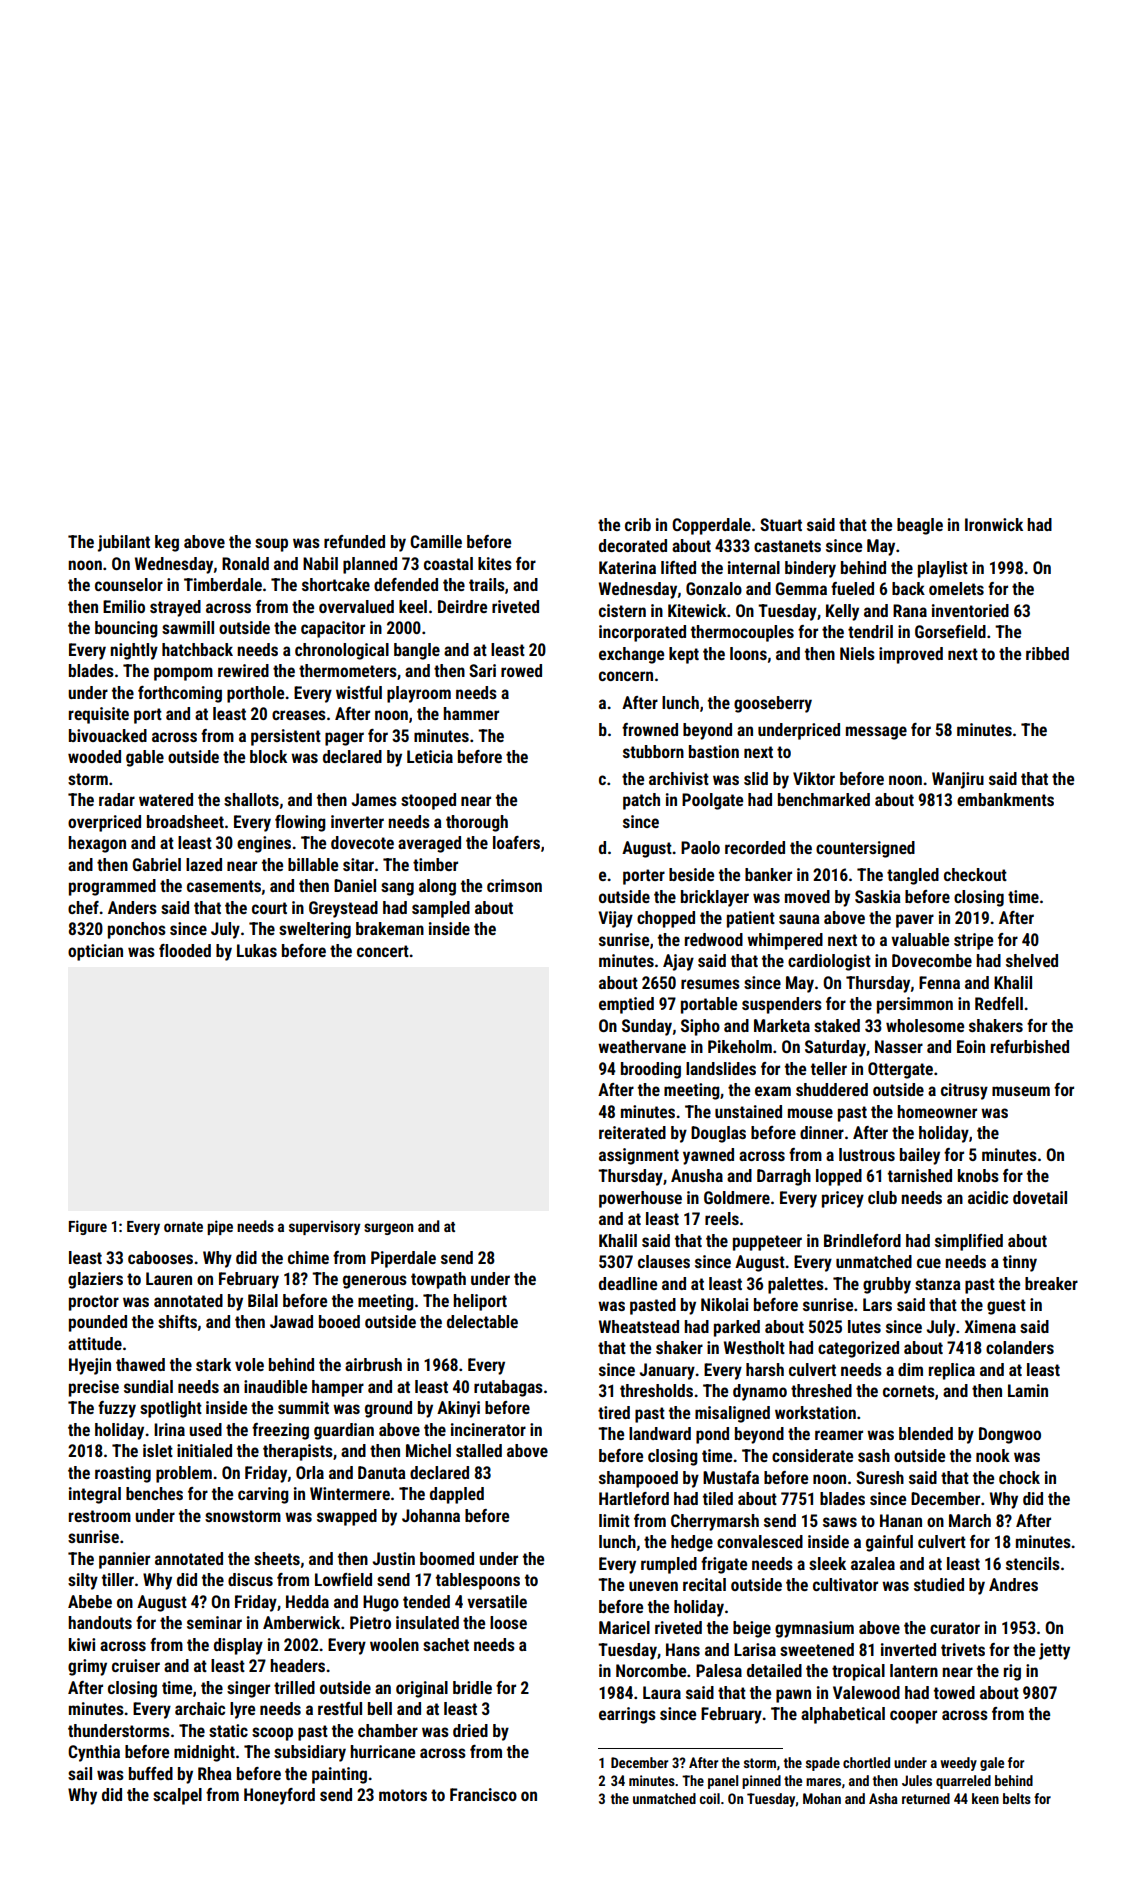 Image resolution: width=1147 pixels, height=1890 pixels. Describe the element at coordinates (638, 524) in the document. I see `crib` at that location.
